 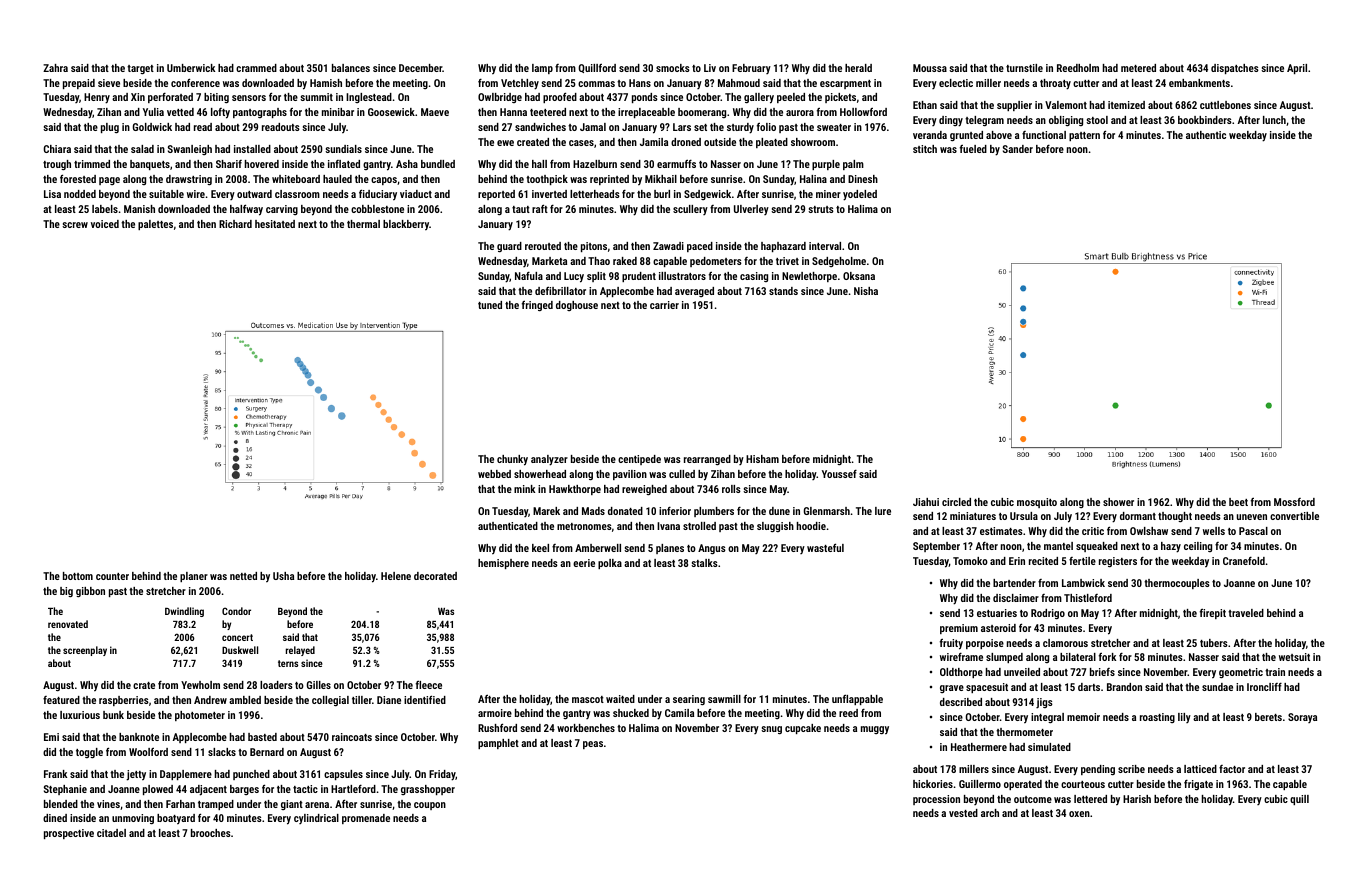 I want to click on Hartleford, so click(x=353, y=788).
